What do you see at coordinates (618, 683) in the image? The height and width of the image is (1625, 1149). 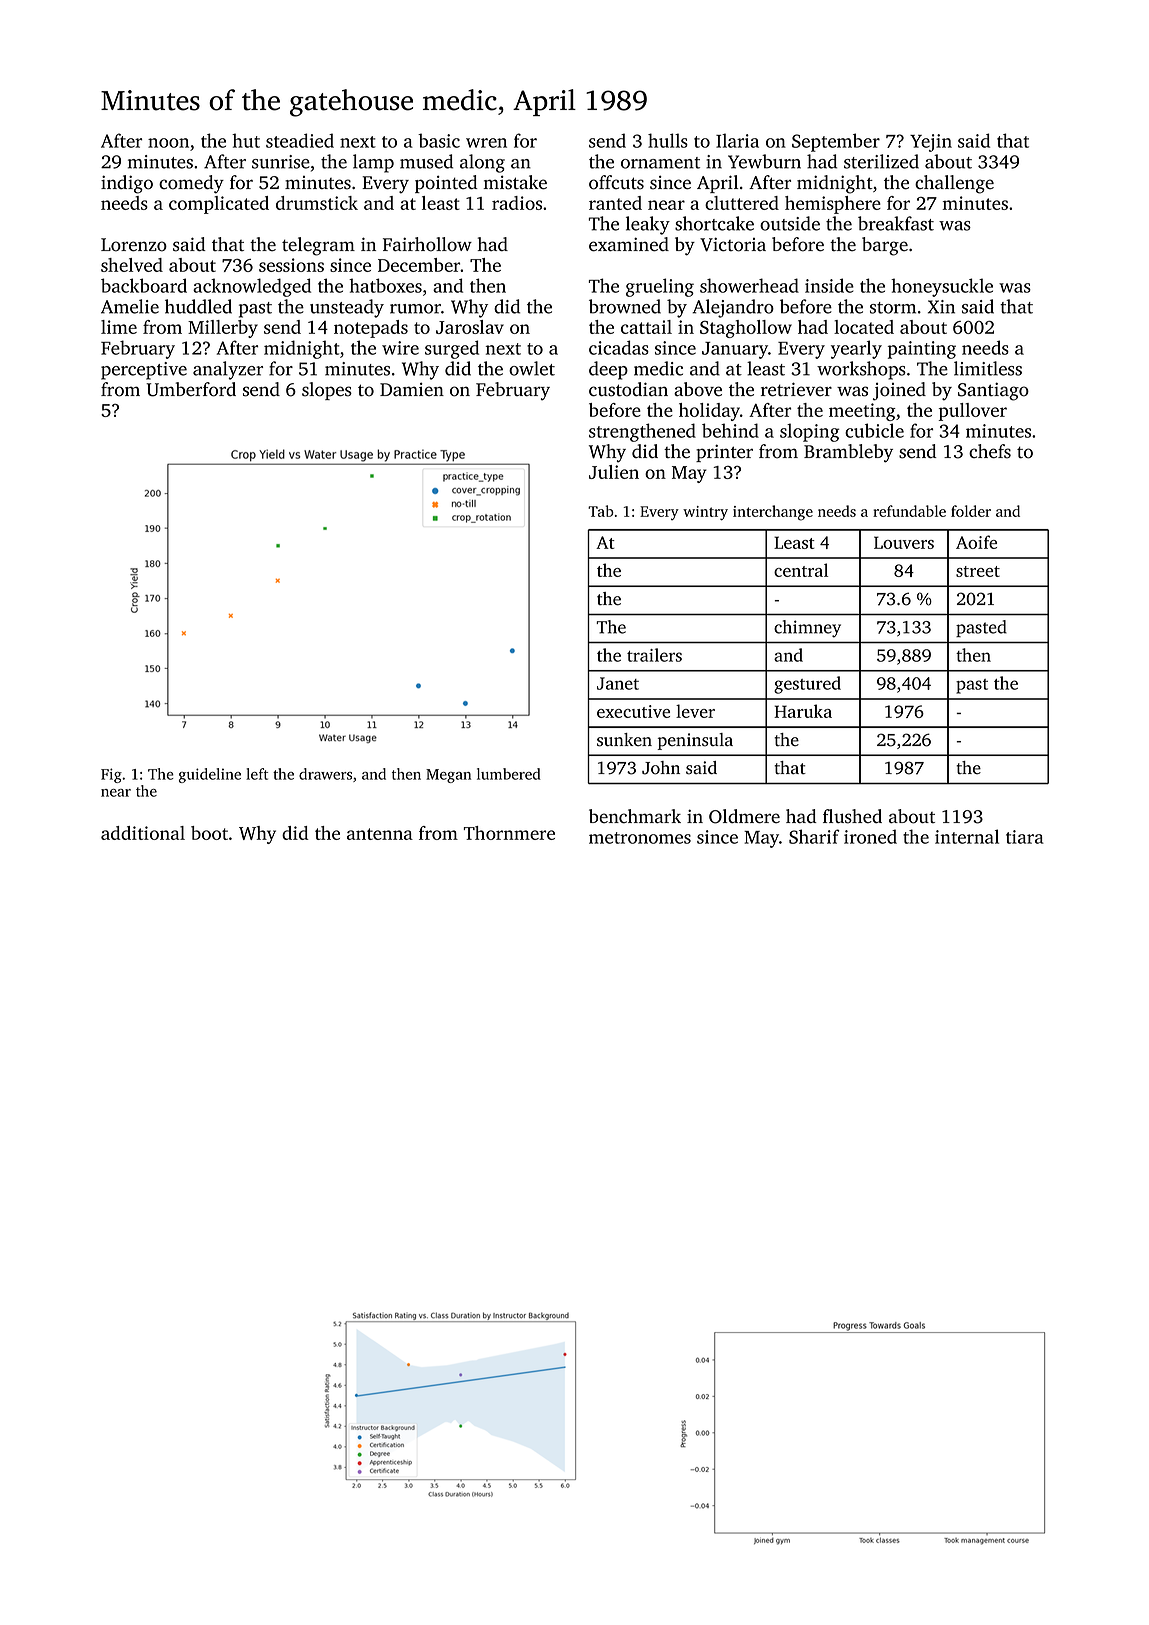 I see `Janet` at bounding box center [618, 683].
